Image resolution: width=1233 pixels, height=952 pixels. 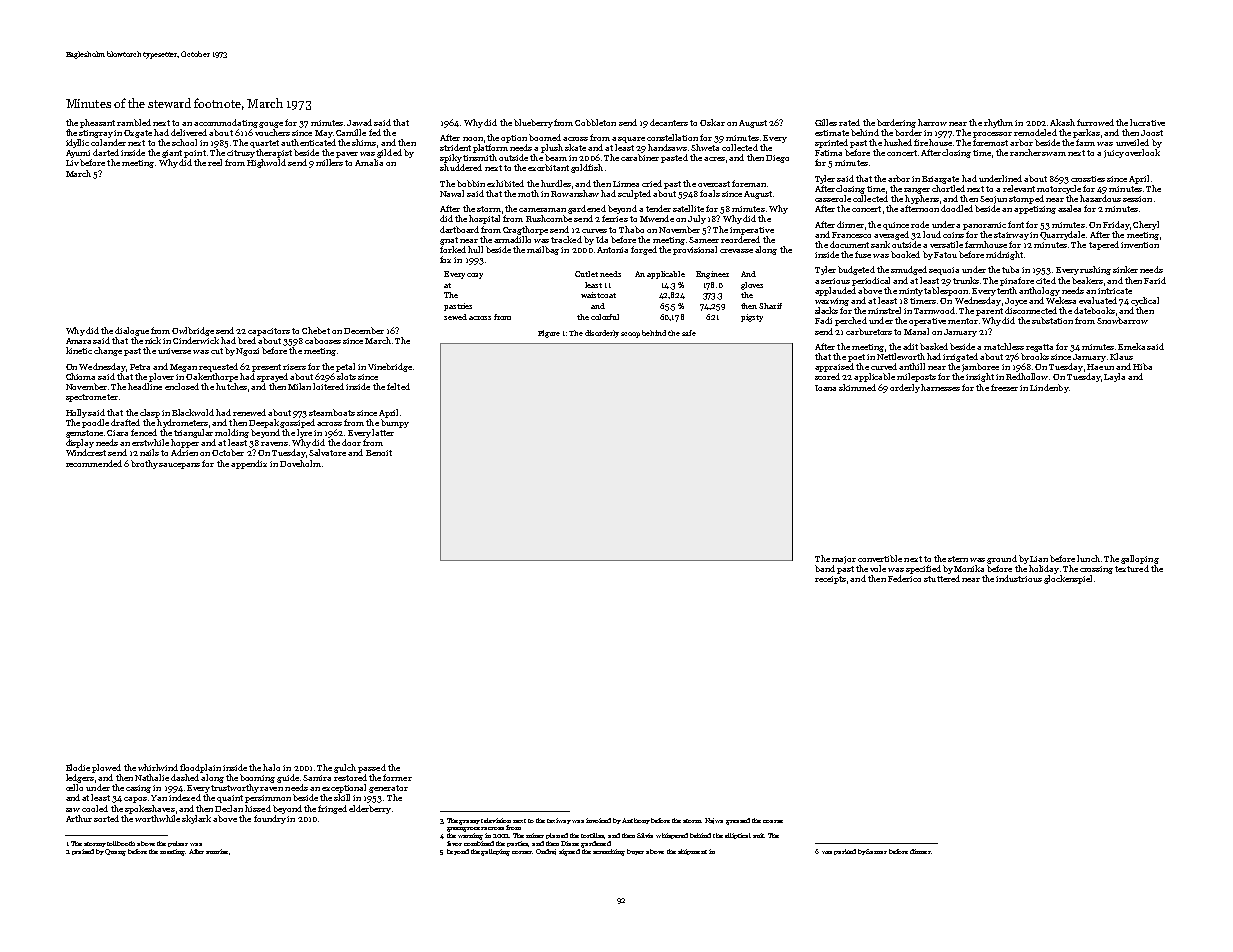 What do you see at coordinates (942, 578) in the screenshot?
I see `stuttered` at bounding box center [942, 578].
